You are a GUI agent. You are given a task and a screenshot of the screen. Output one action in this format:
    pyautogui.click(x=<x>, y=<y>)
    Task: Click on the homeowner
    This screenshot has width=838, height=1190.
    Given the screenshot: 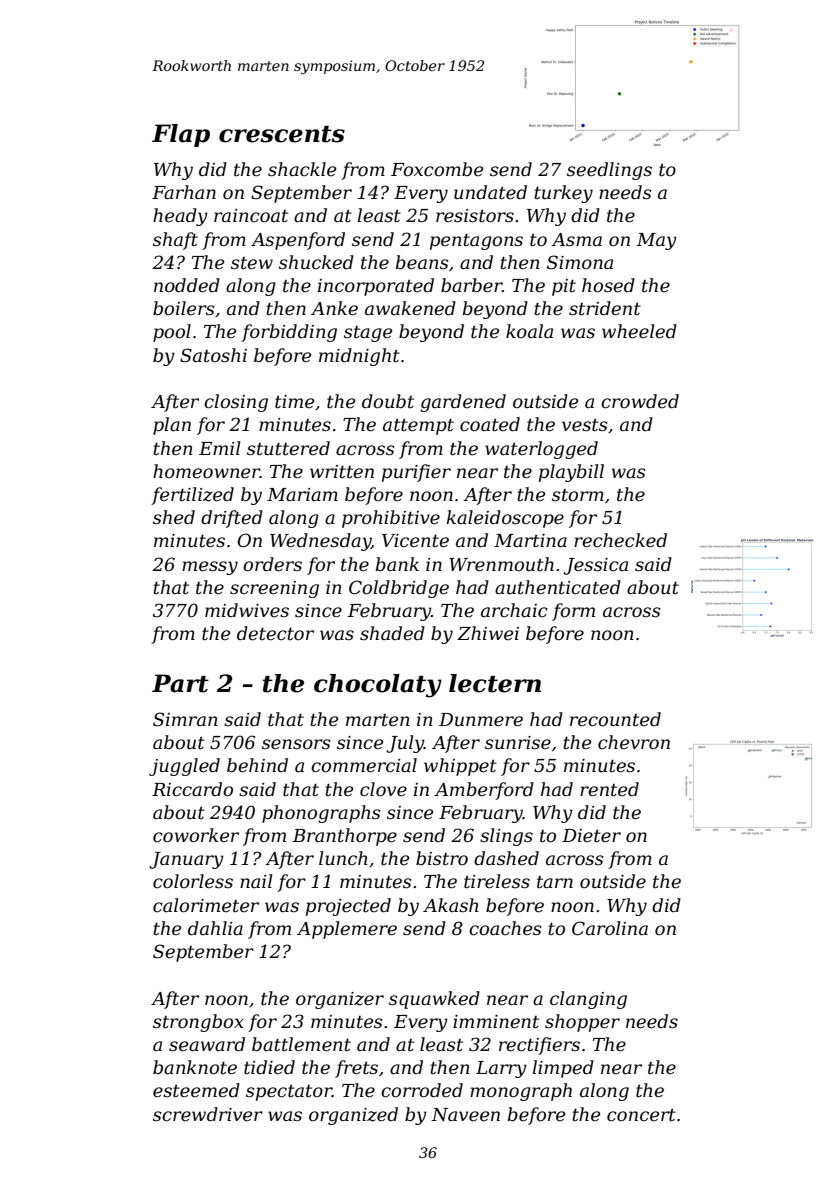 What is the action you would take?
    pyautogui.click(x=206, y=471)
